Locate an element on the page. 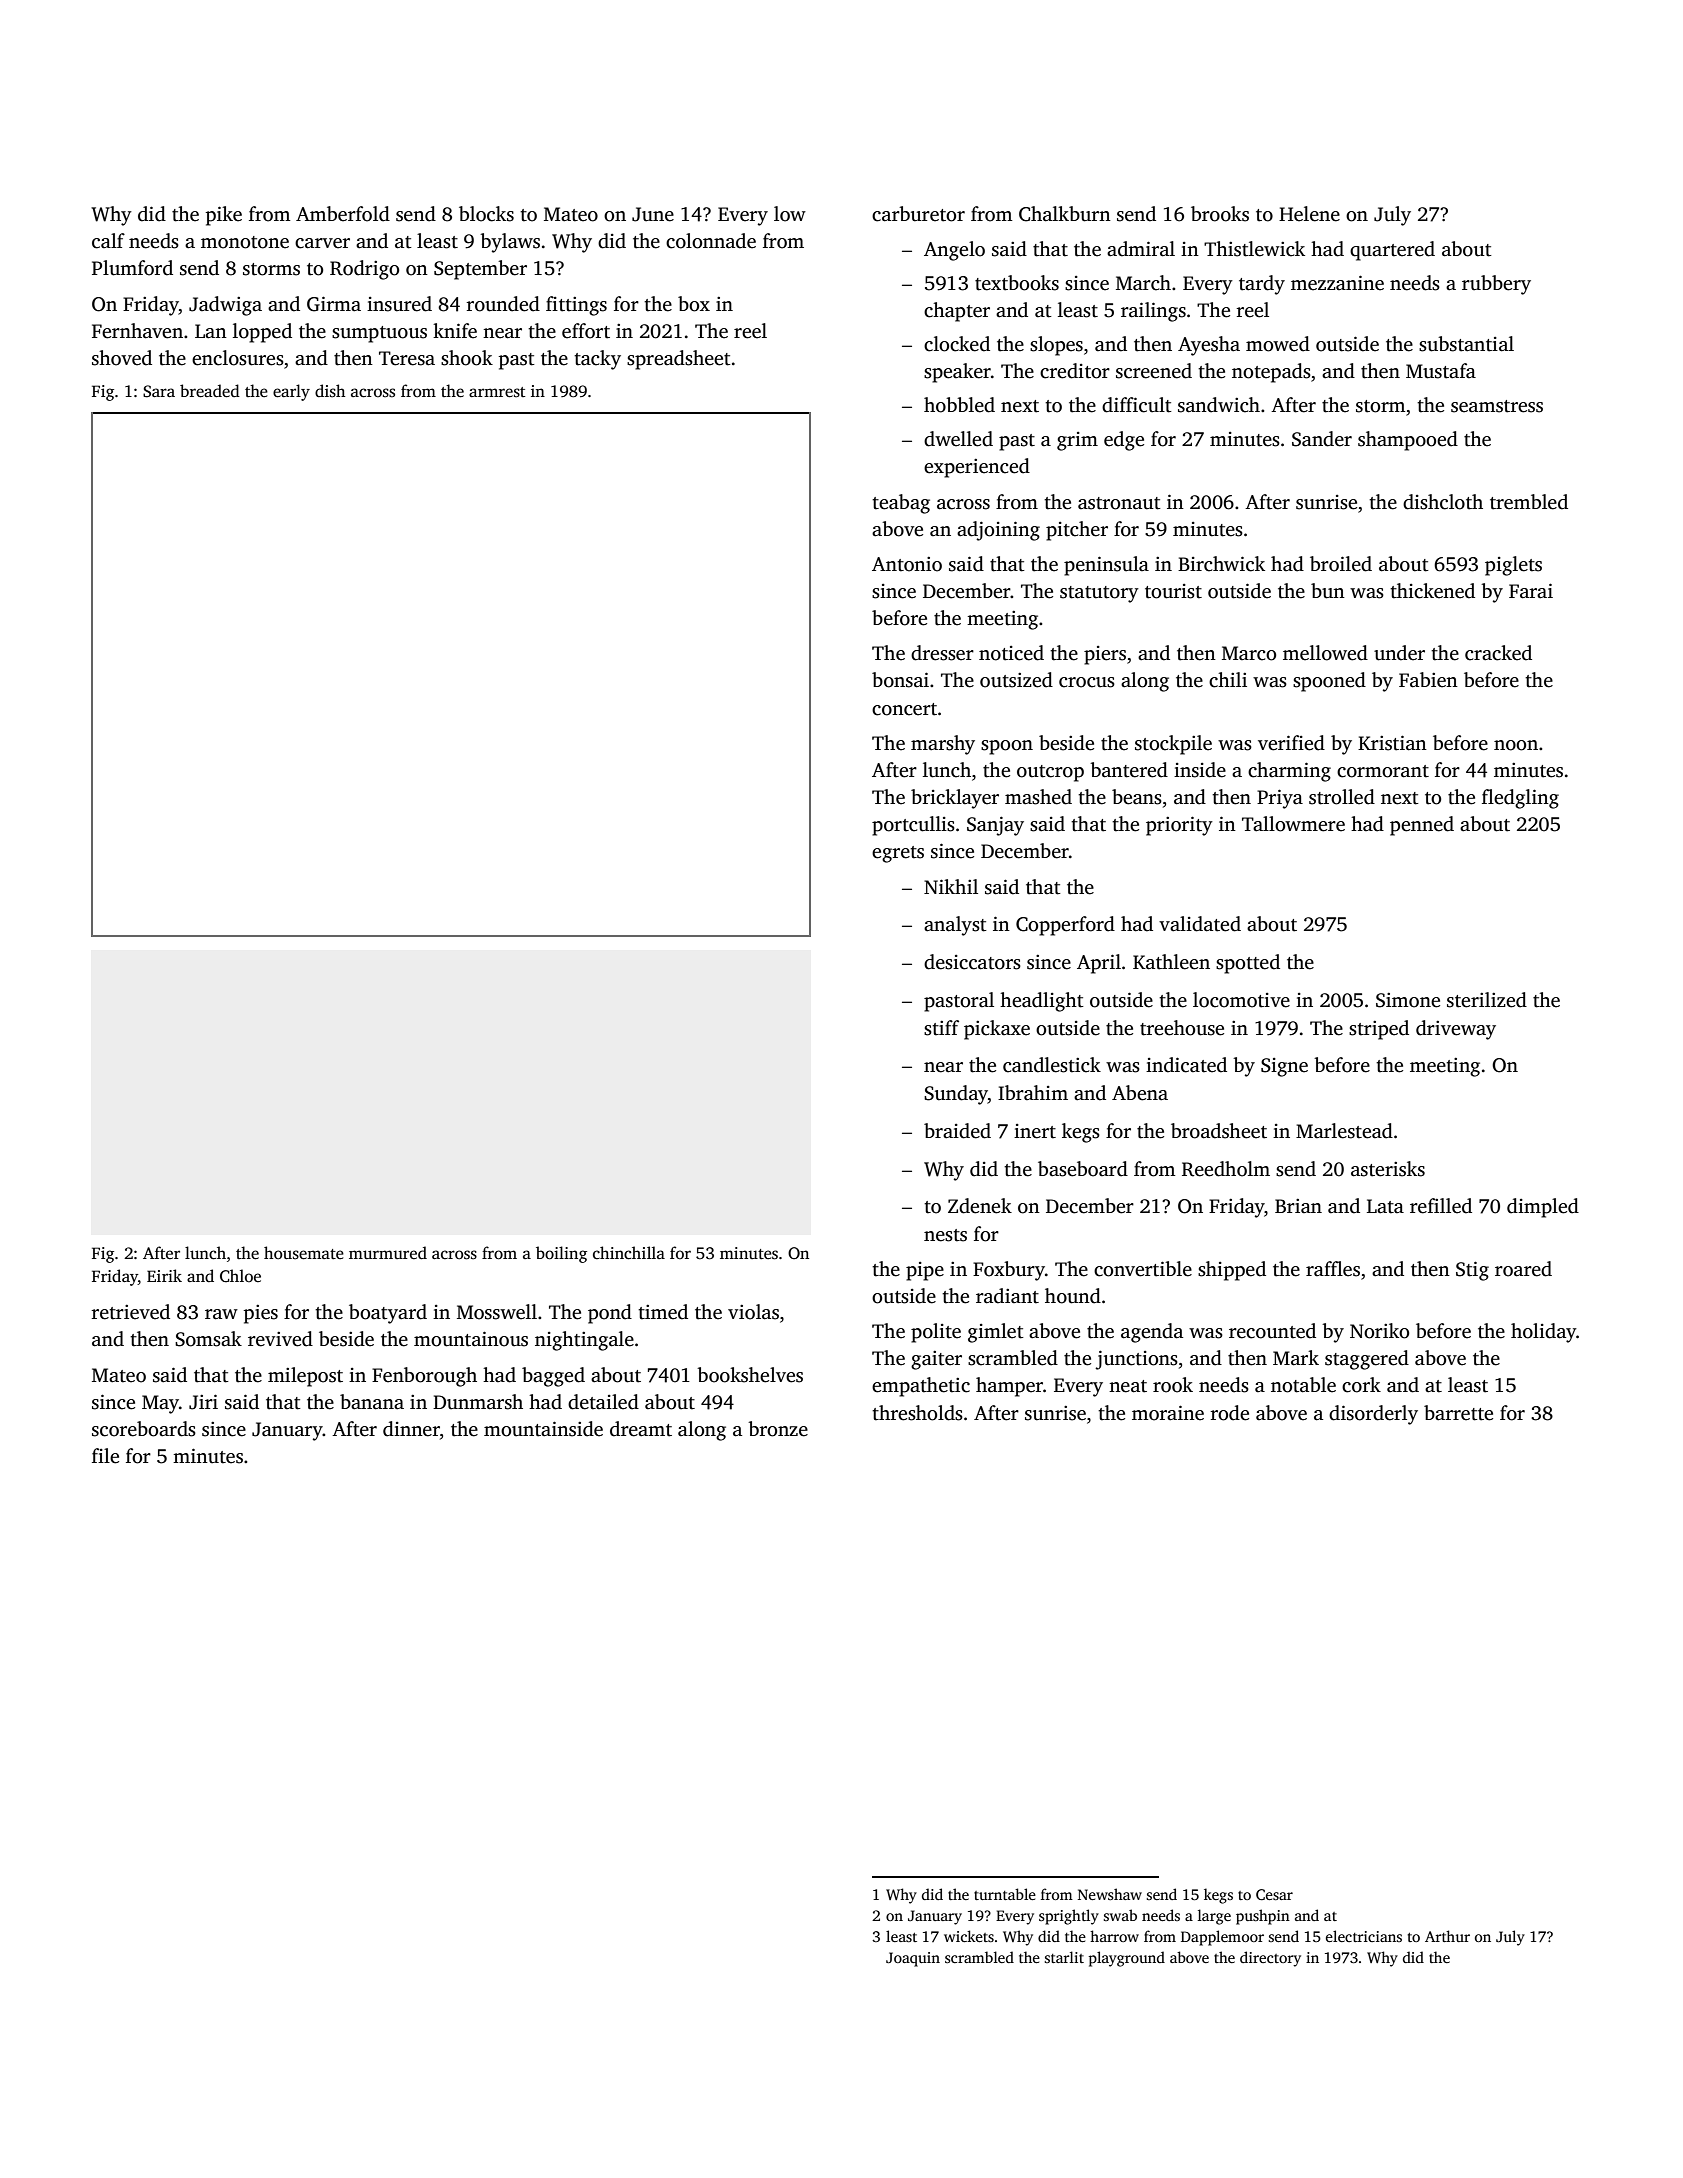 Image resolution: width=1683 pixels, height=2178 pixels. braided is located at coordinates (957, 1131).
